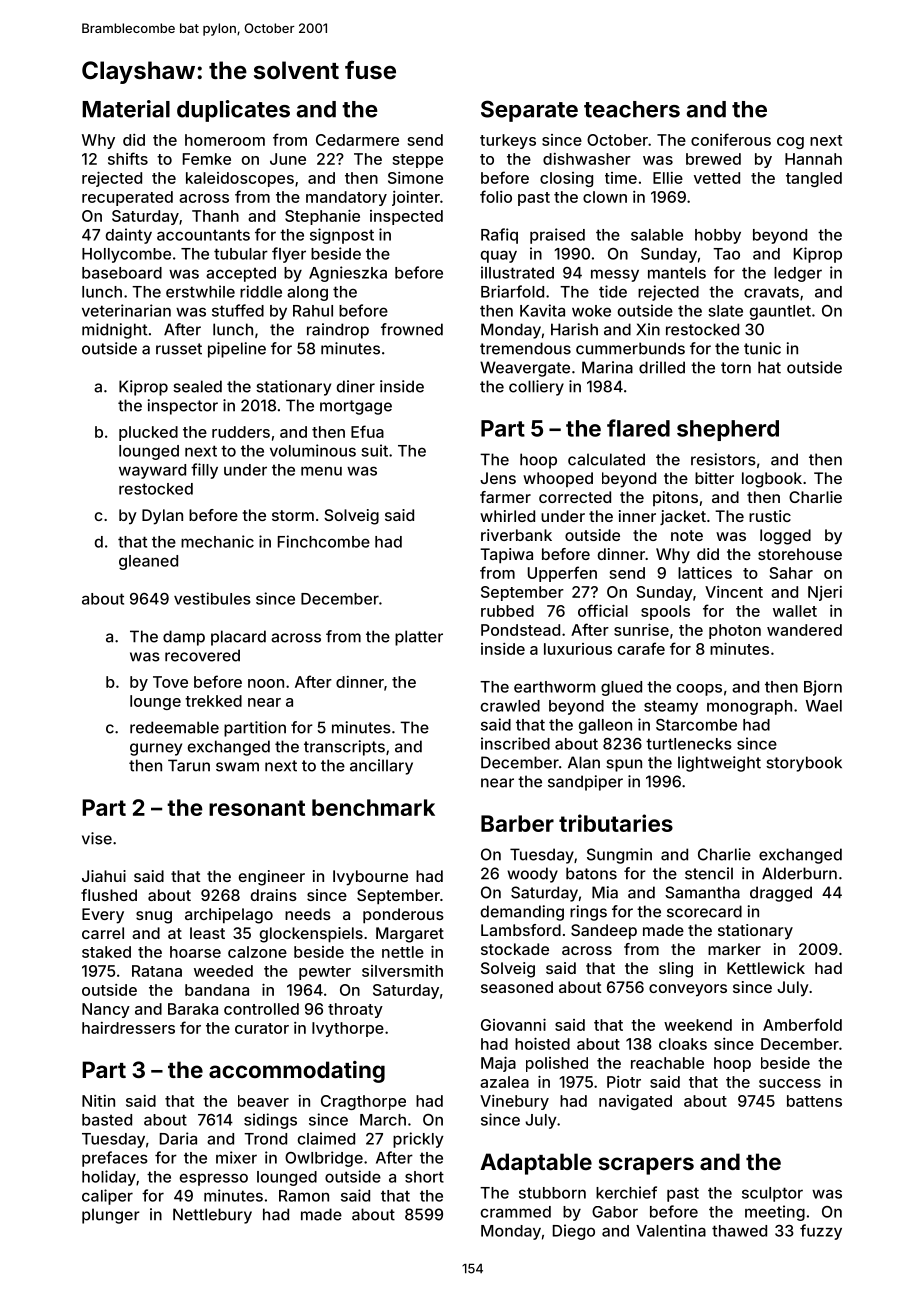  Describe the element at coordinates (381, 767) in the screenshot. I see `ancillary` at that location.
